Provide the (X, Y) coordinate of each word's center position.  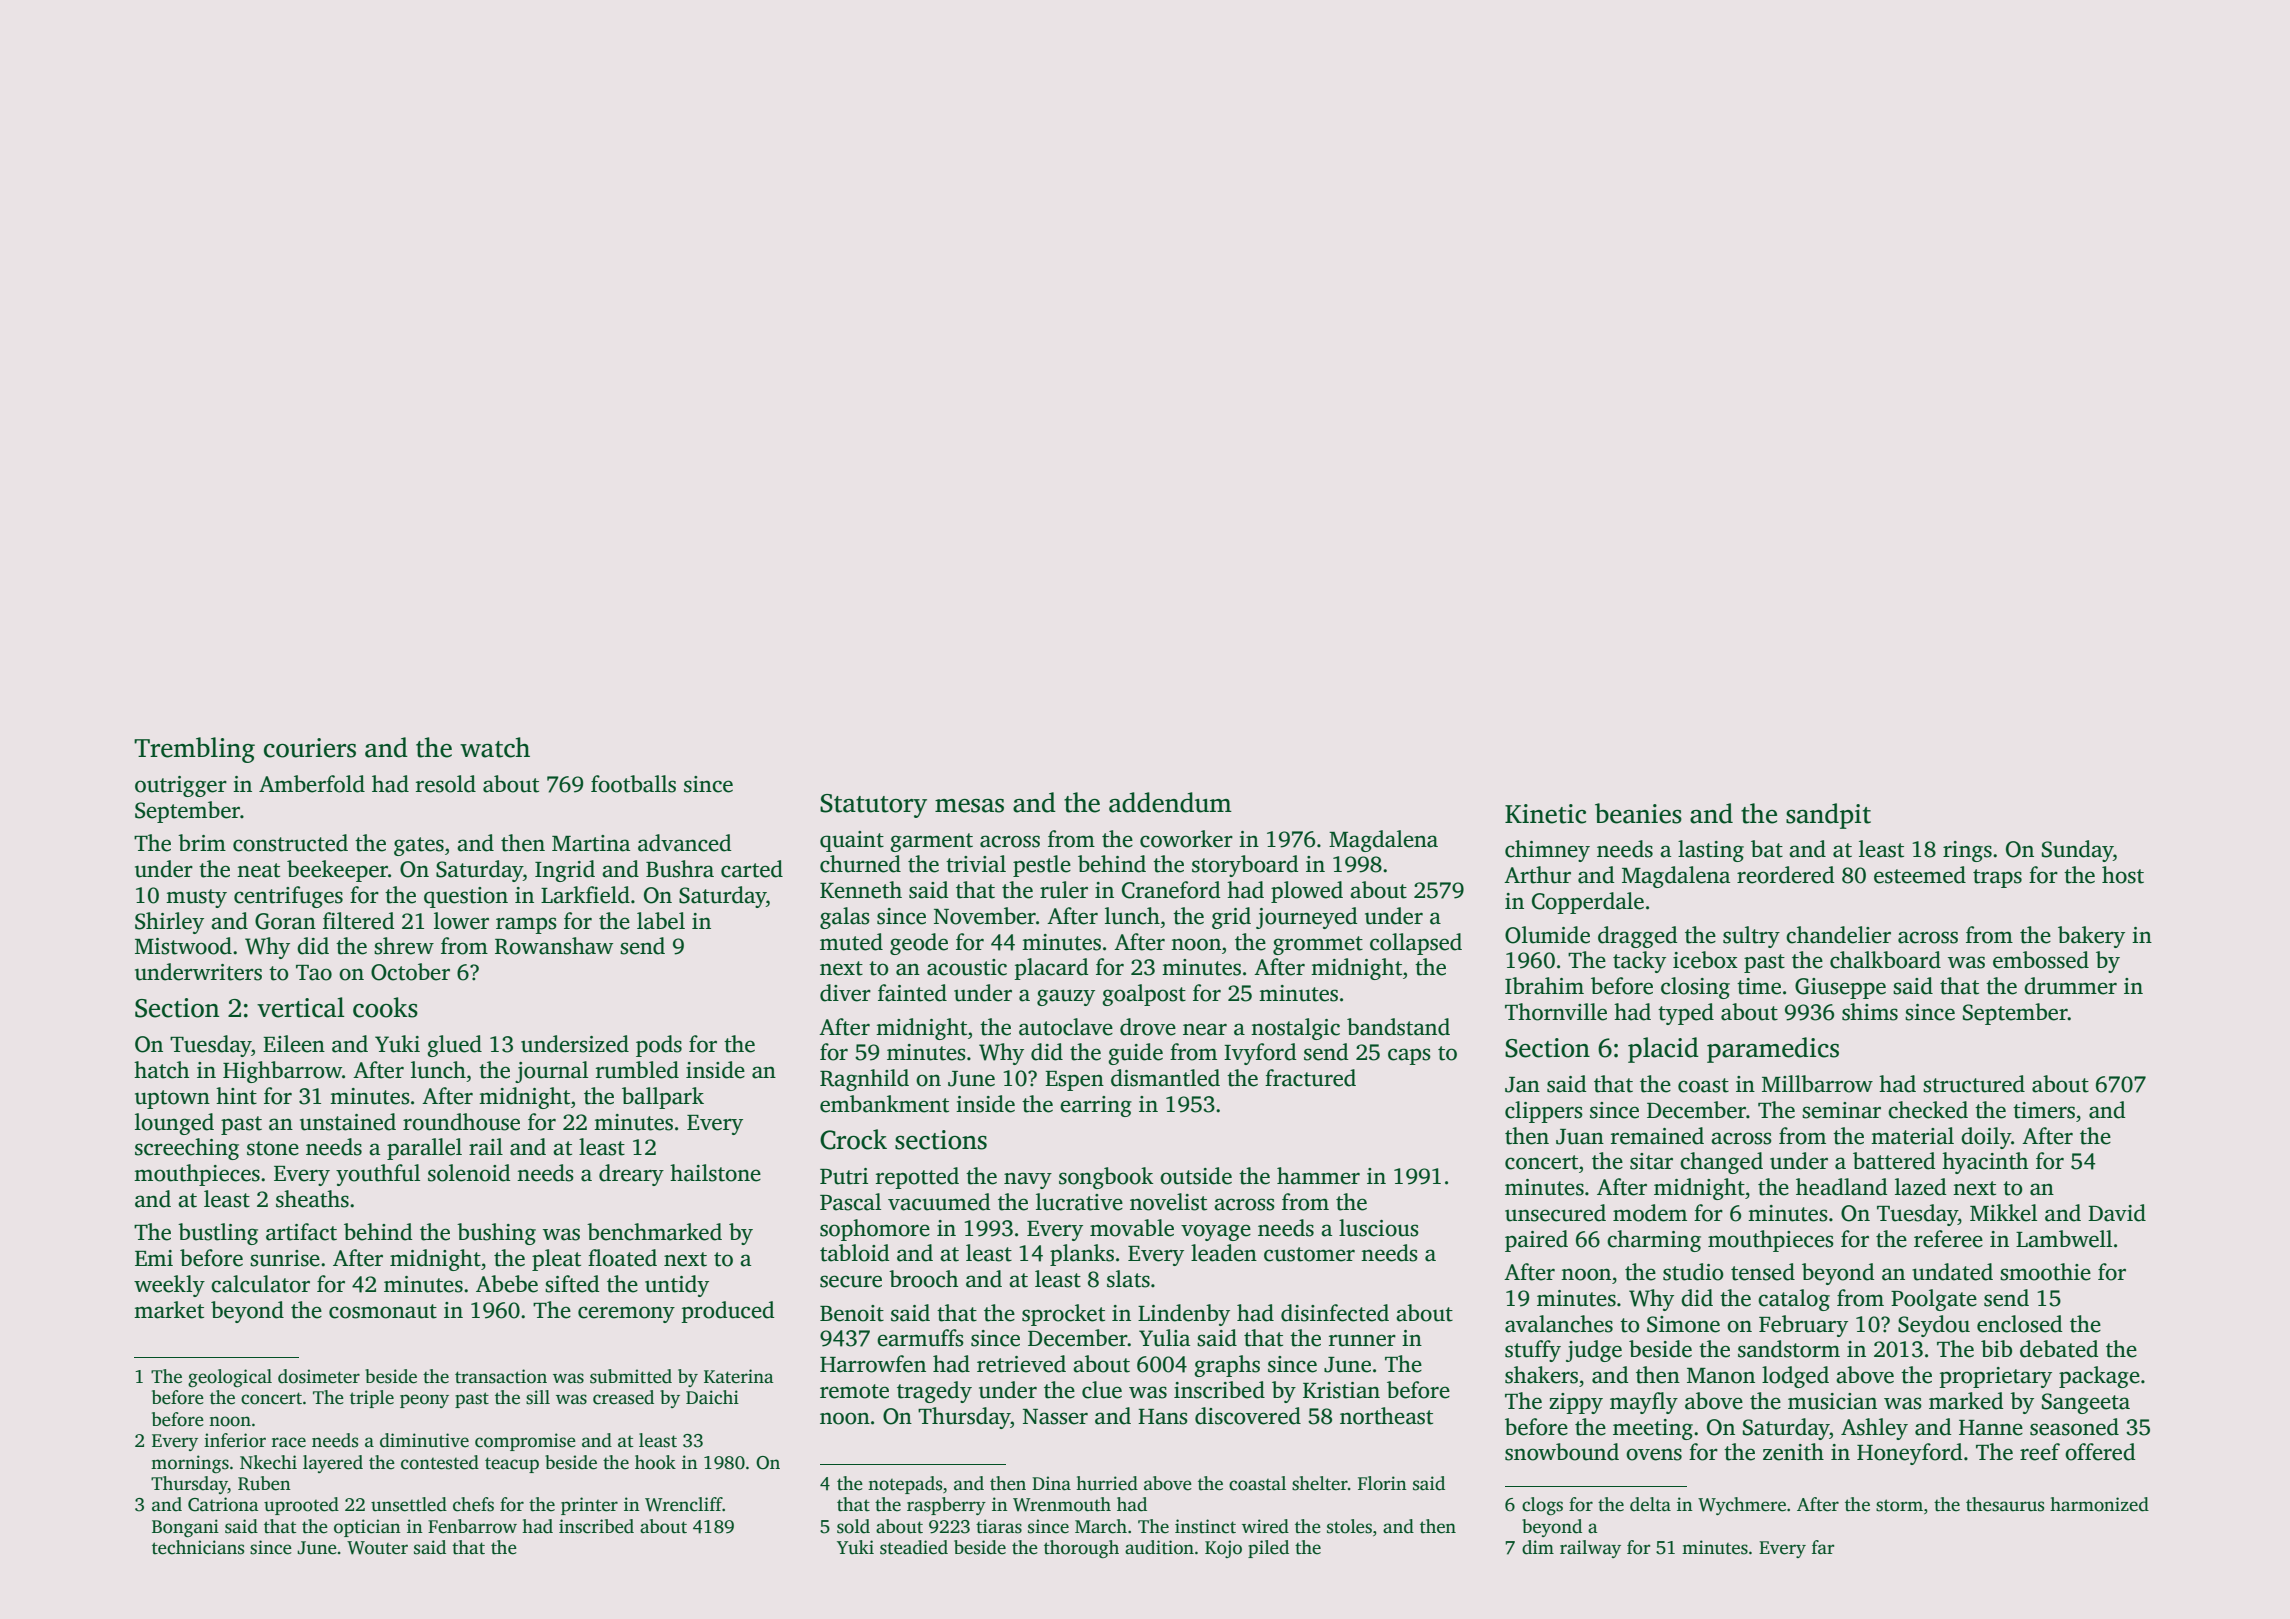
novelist (1168, 1202)
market (169, 1310)
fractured (1310, 1078)
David (2117, 1213)
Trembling (194, 750)
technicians (198, 1547)
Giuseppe (1840, 988)
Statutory (873, 806)
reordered (1785, 875)
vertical (300, 1007)
